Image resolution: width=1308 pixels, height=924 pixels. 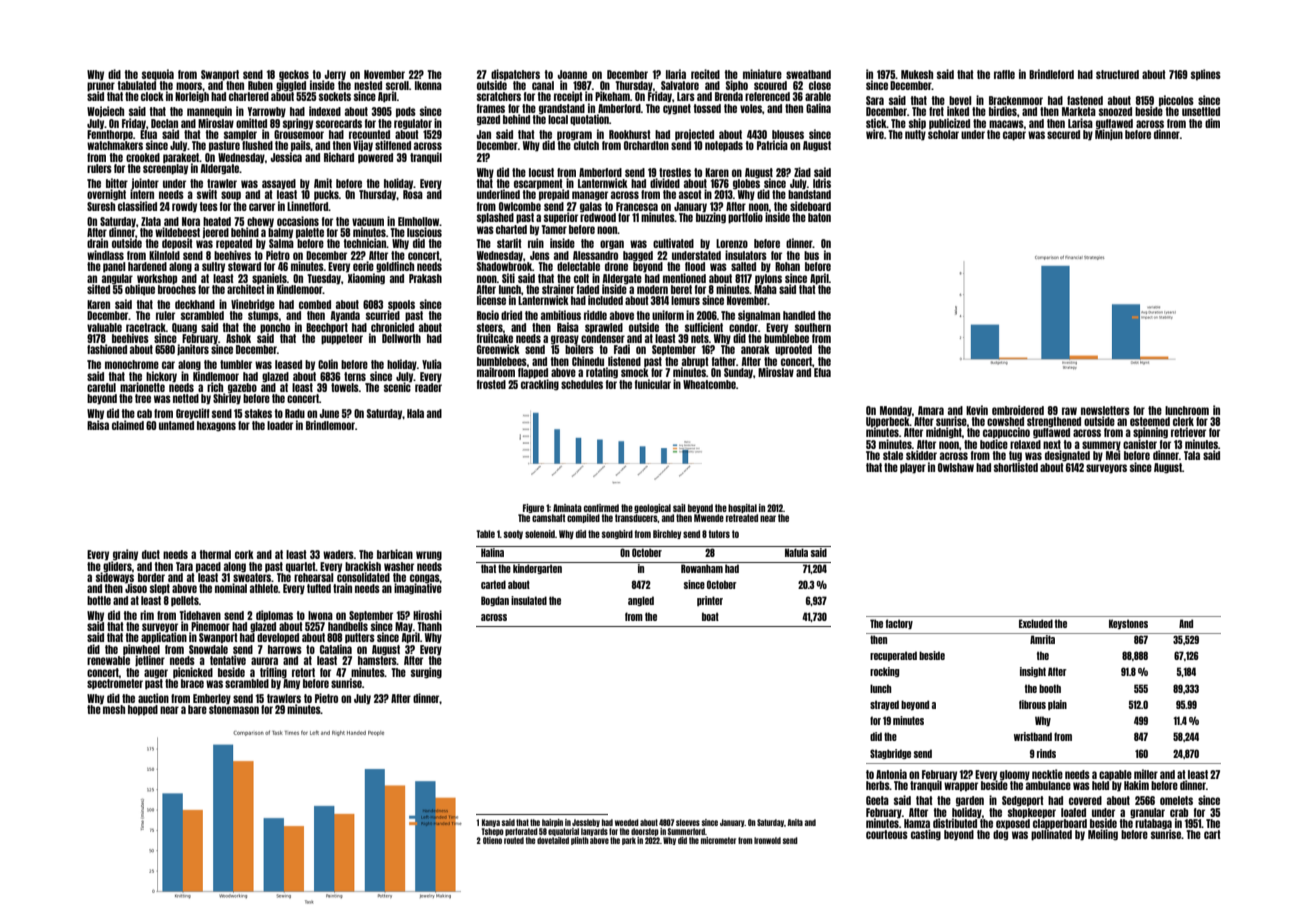 What do you see at coordinates (514, 840) in the page?
I see `routed` at bounding box center [514, 840].
